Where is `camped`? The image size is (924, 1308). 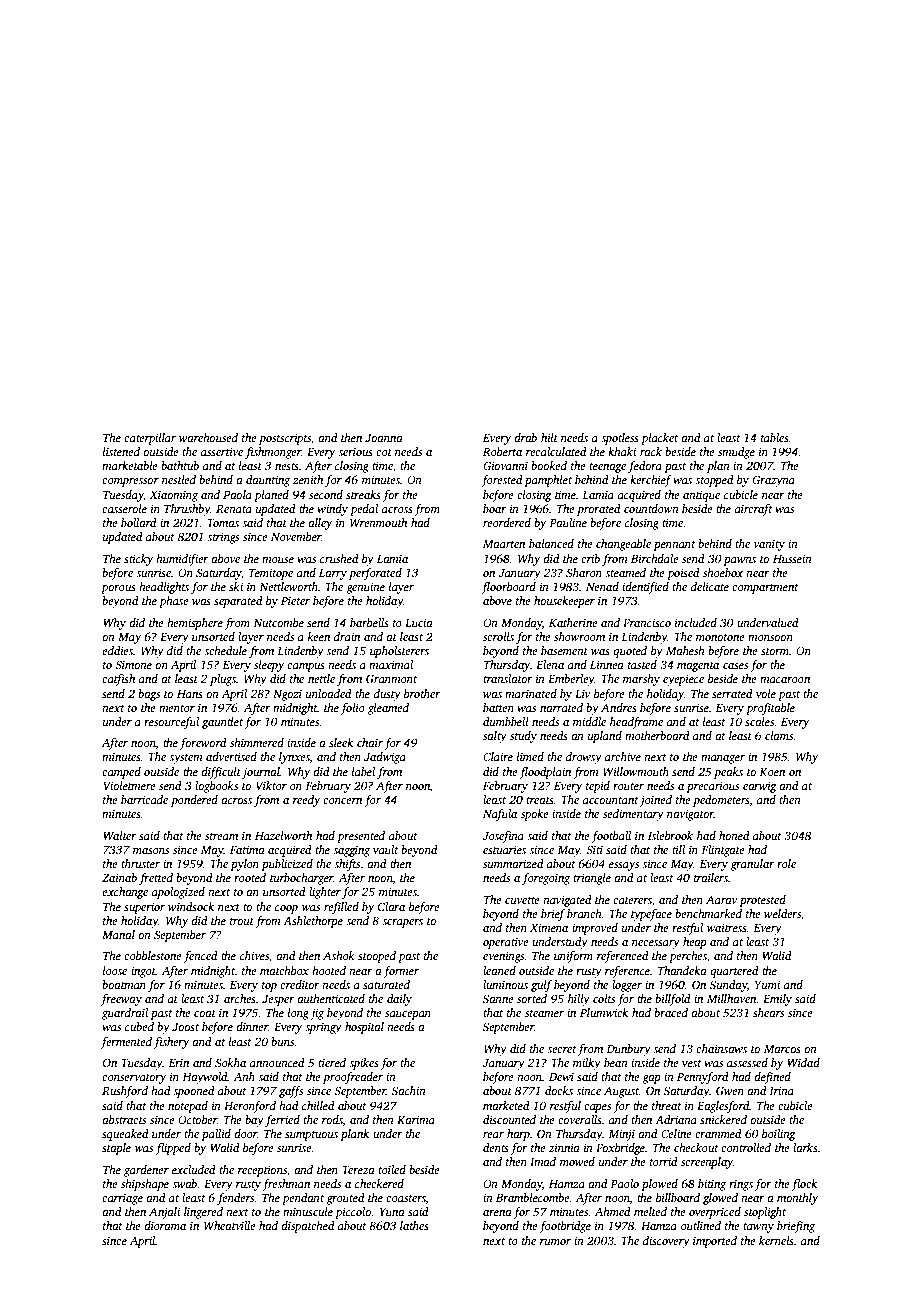
camped is located at coordinates (121, 773).
